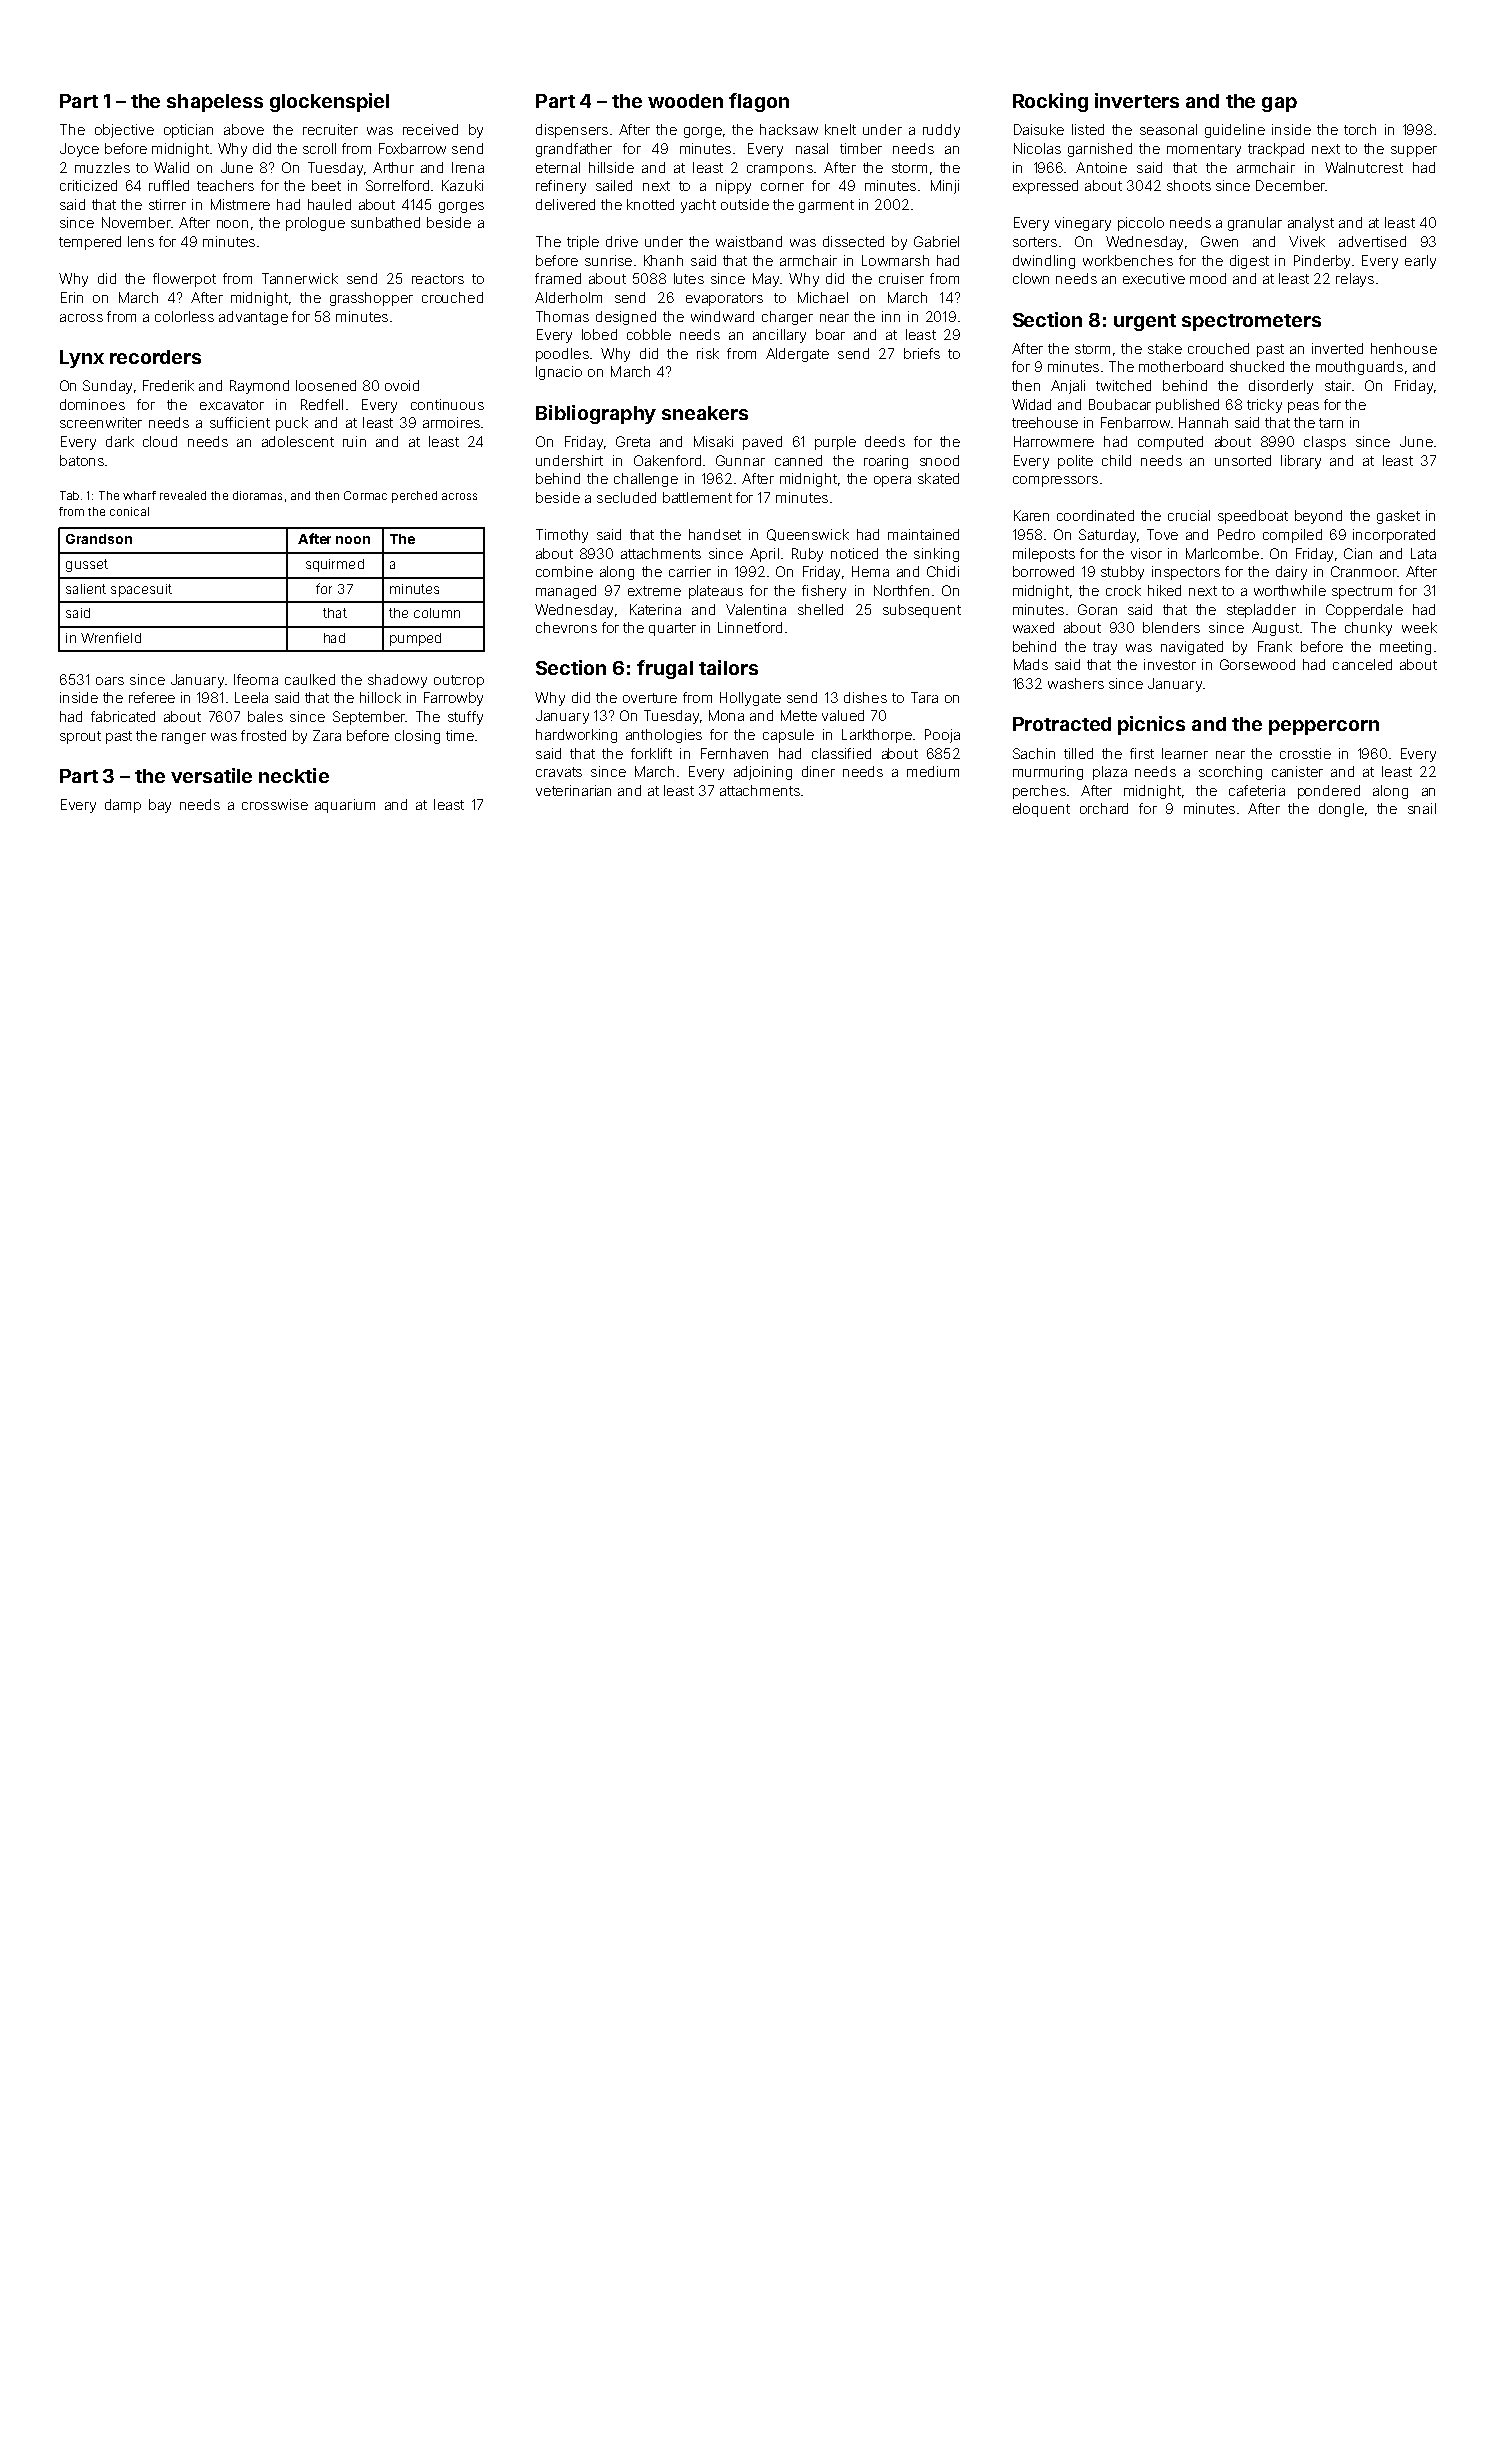 Image resolution: width=1496 pixels, height=2464 pixels. I want to click on continuous, so click(447, 404).
